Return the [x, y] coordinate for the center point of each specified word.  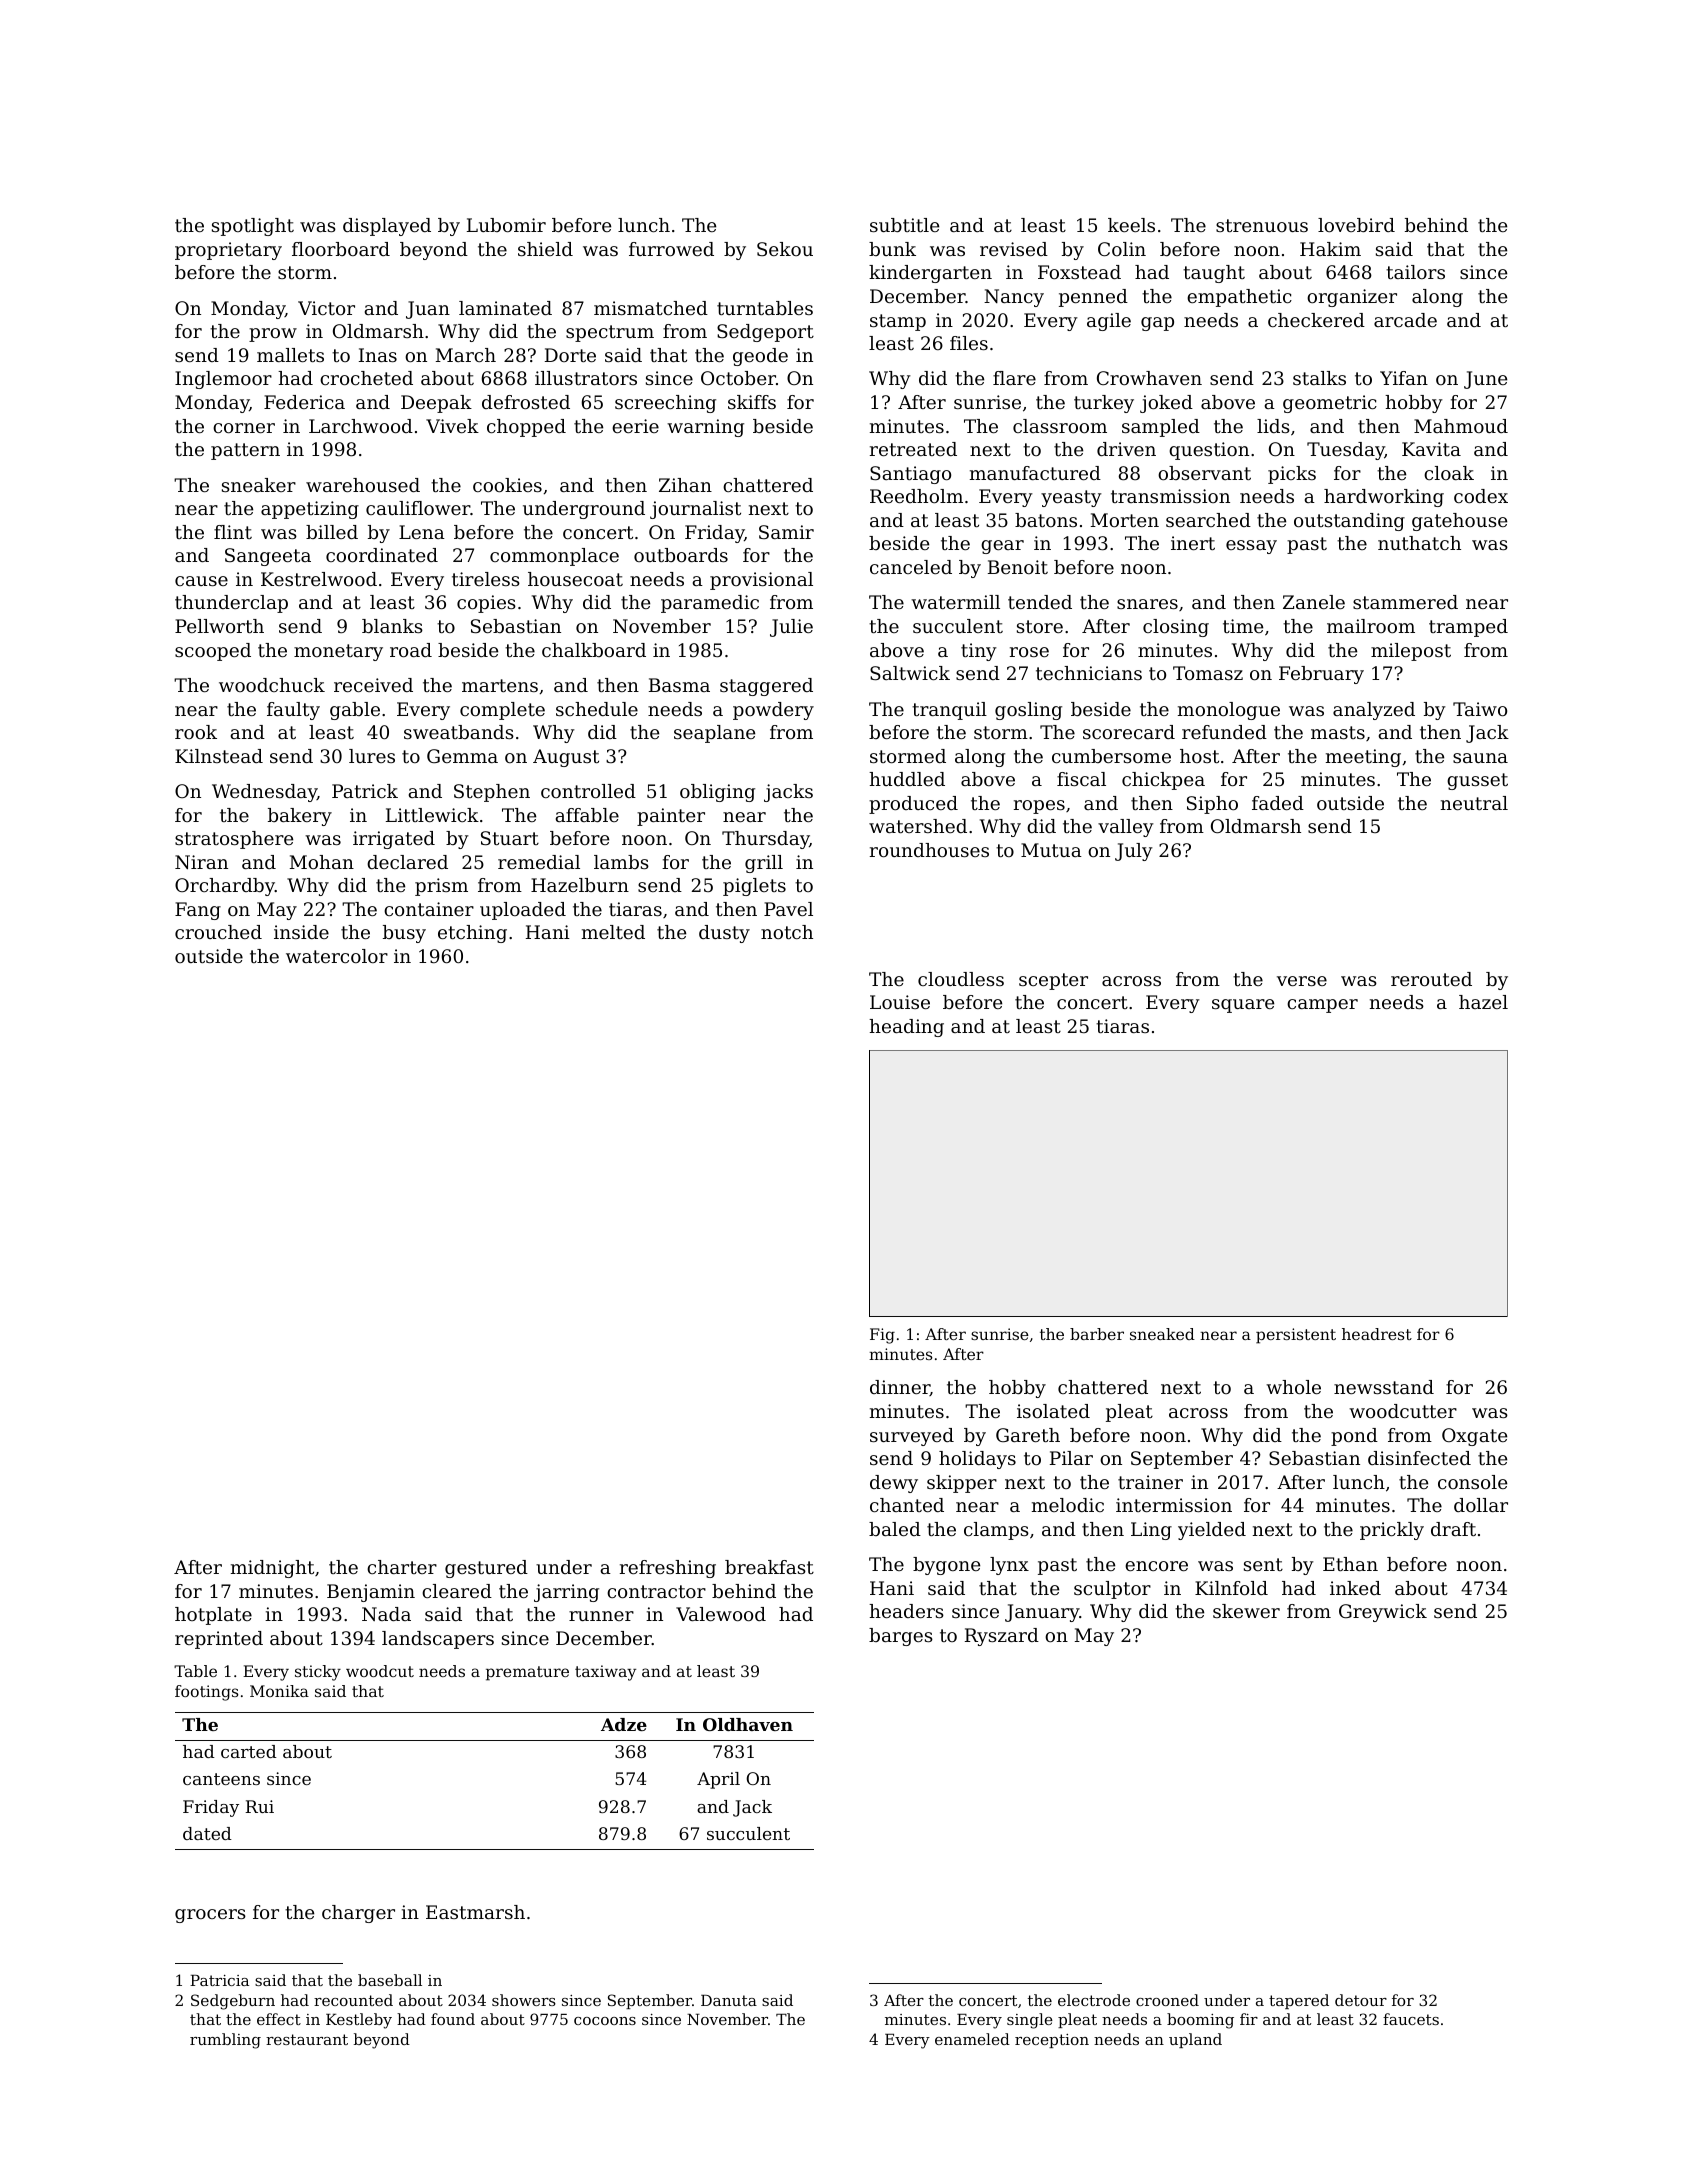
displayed [387, 227]
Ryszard [1002, 1637]
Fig [882, 1336]
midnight [272, 1569]
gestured [486, 1569]
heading [906, 1028]
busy [404, 934]
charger [358, 1914]
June [1485, 380]
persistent [1296, 1336]
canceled [911, 567]
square [1243, 1006]
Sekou [785, 249]
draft [1453, 1529]
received [373, 685]
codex [1481, 496]
